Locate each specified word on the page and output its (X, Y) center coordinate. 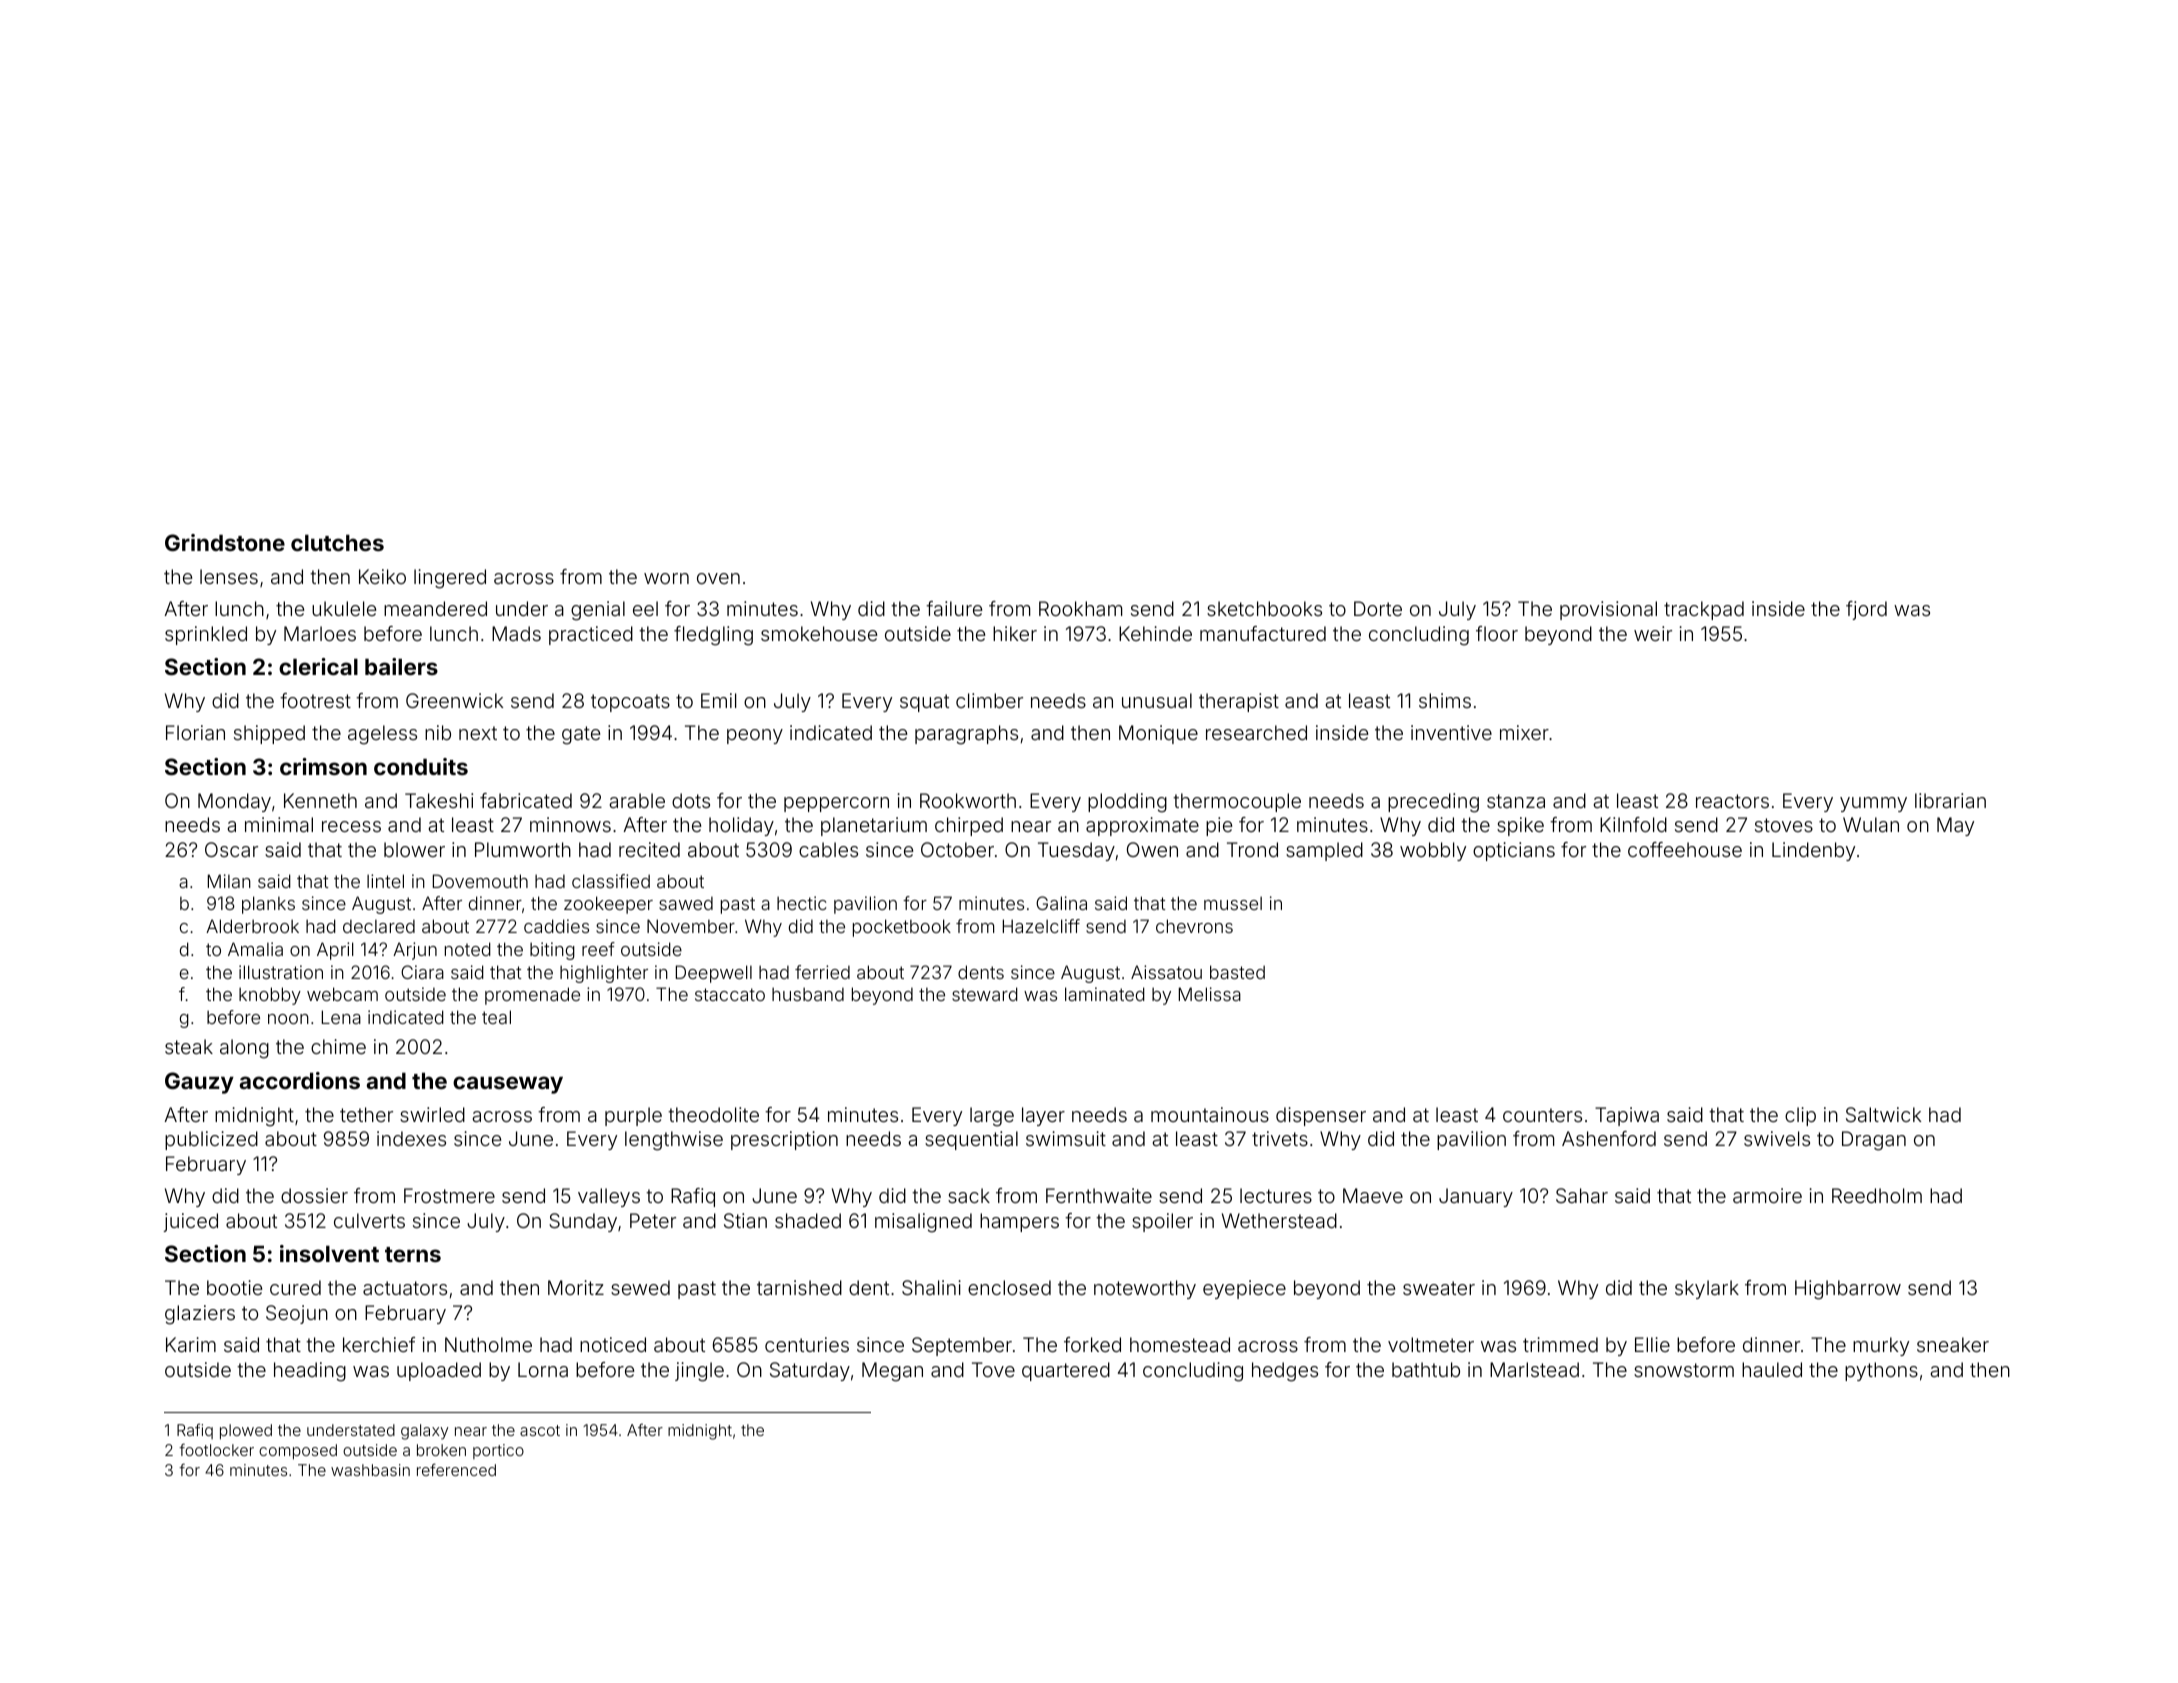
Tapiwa (1627, 1116)
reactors (1732, 801)
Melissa (1210, 994)
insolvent (329, 1253)
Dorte (1378, 608)
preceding (1433, 803)
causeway (508, 1085)
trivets (1280, 1138)
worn (666, 578)
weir (1653, 633)
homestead (1180, 1344)
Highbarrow (1848, 1290)
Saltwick (1883, 1114)
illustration (281, 972)
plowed (246, 1432)
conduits (421, 766)
